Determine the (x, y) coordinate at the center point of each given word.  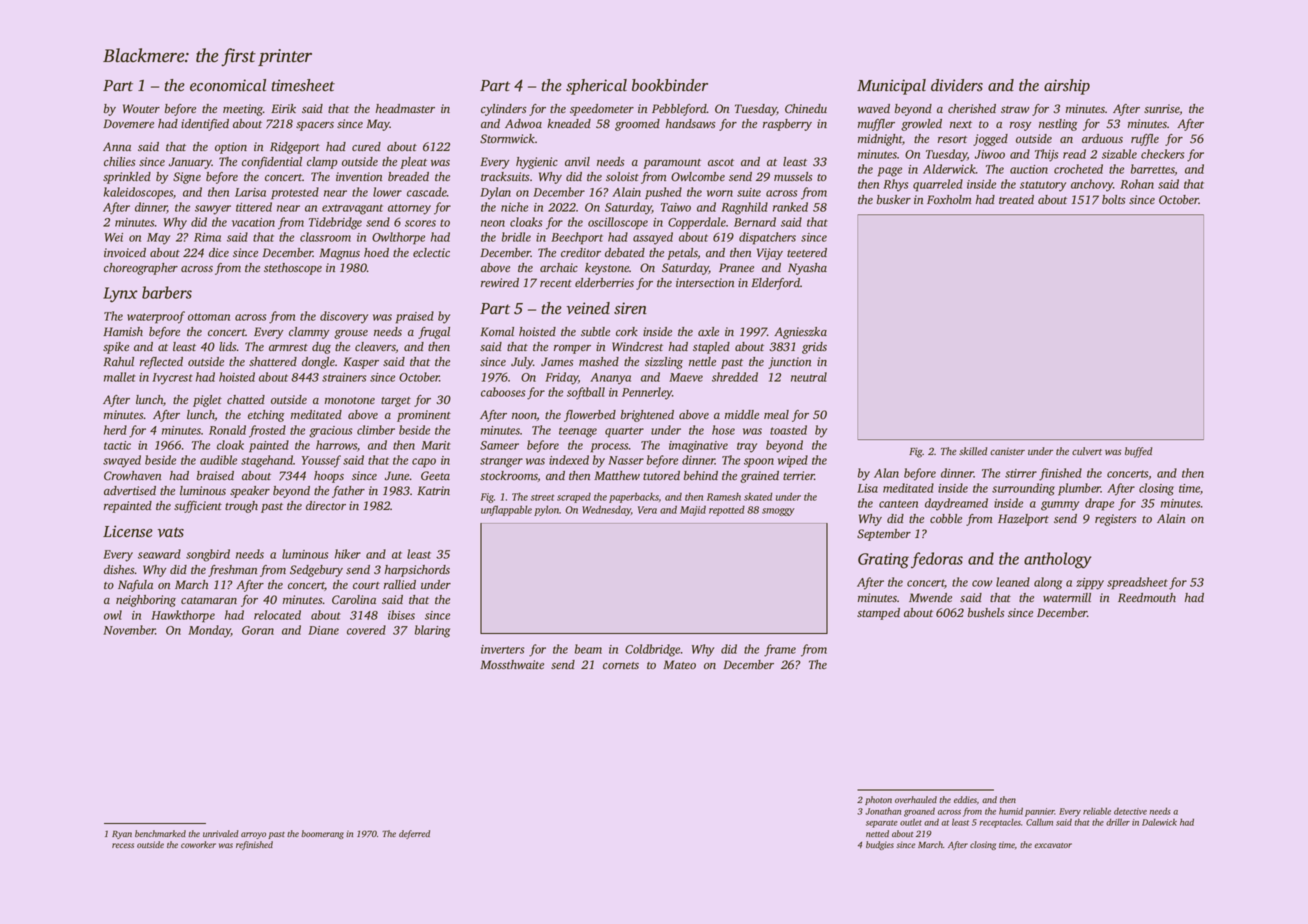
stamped (878, 614)
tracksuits (505, 176)
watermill (1067, 597)
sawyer (213, 210)
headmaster (405, 108)
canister (1007, 451)
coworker (198, 844)
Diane (323, 630)
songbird (208, 555)
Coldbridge (652, 650)
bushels (986, 612)
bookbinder (670, 85)
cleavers (375, 347)
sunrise (1162, 109)
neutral (809, 377)
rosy (1021, 126)
